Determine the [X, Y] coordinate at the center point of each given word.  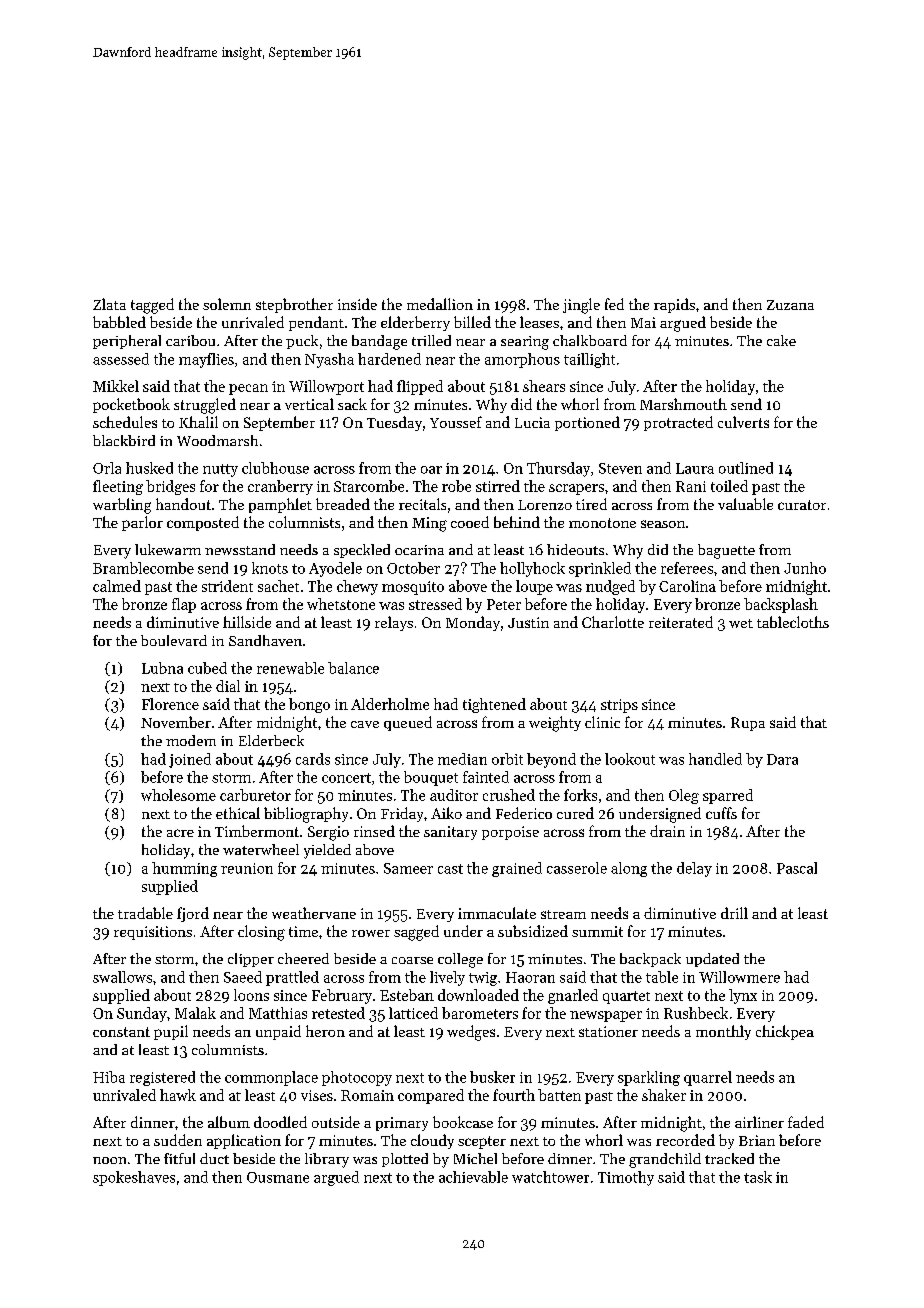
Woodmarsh [217, 440]
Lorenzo [545, 505]
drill [734, 913]
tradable [145, 913]
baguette [726, 551]
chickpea [785, 1032]
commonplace [271, 1078]
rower [371, 933]
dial [228, 686]
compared [431, 1096]
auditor [454, 795]
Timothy [626, 1178]
